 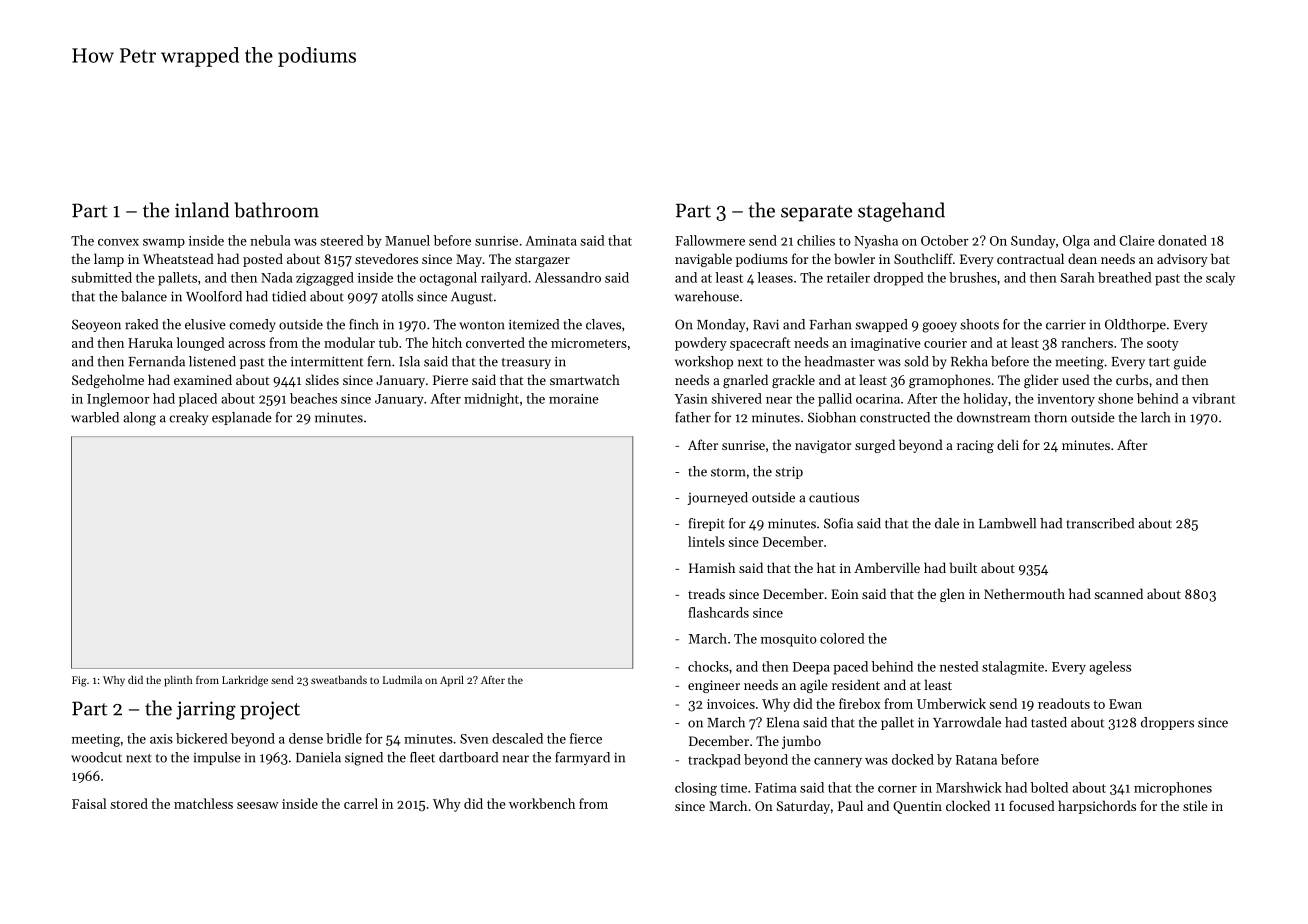 I want to click on Faisal, so click(x=89, y=803).
